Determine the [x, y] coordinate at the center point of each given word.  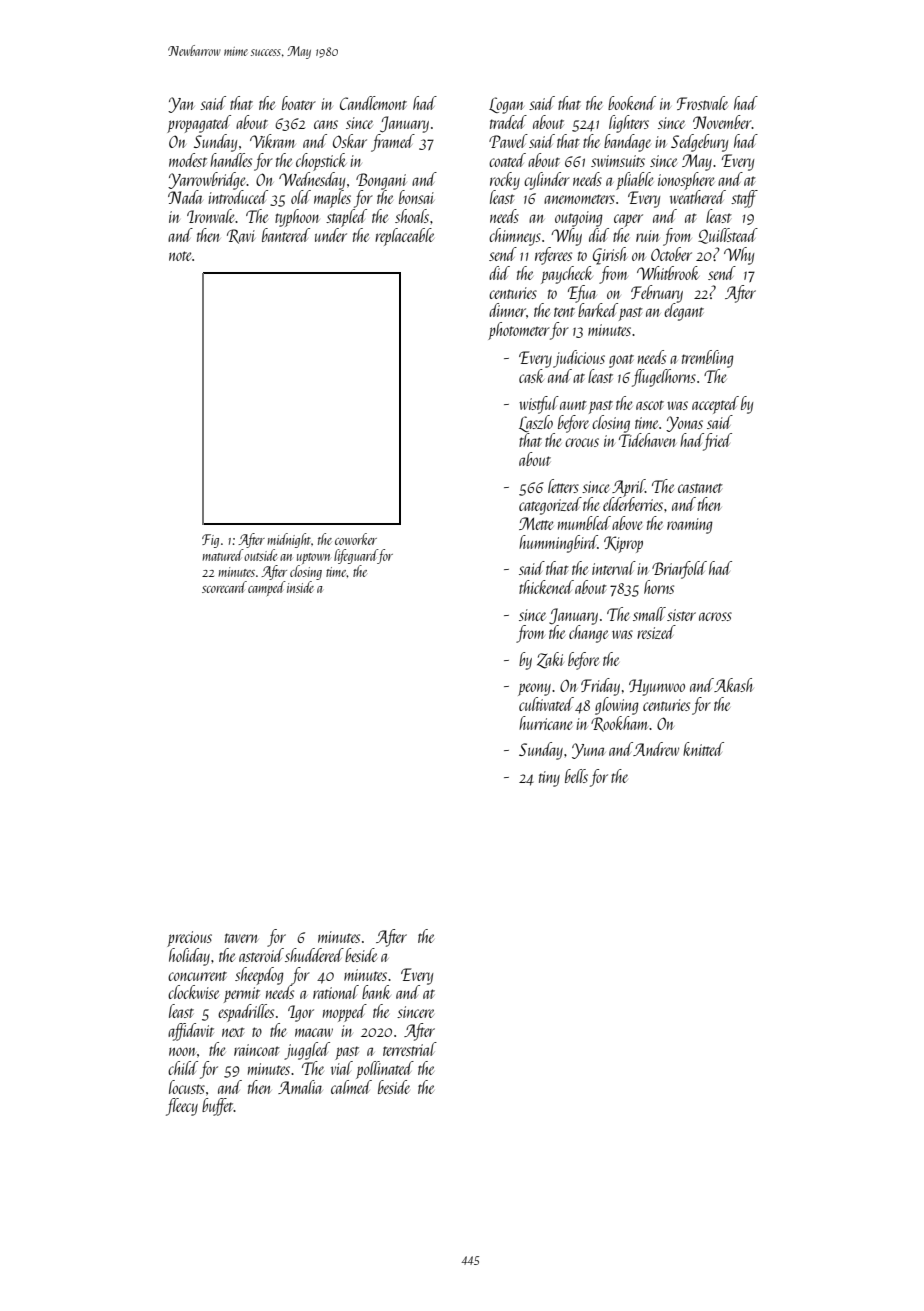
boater [299, 103]
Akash [734, 685]
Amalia [300, 1087]
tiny [549, 779]
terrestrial [410, 1049]
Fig [210, 541]
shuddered [314, 955]
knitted [703, 749]
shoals [412, 216]
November [722, 122]
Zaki [550, 660]
